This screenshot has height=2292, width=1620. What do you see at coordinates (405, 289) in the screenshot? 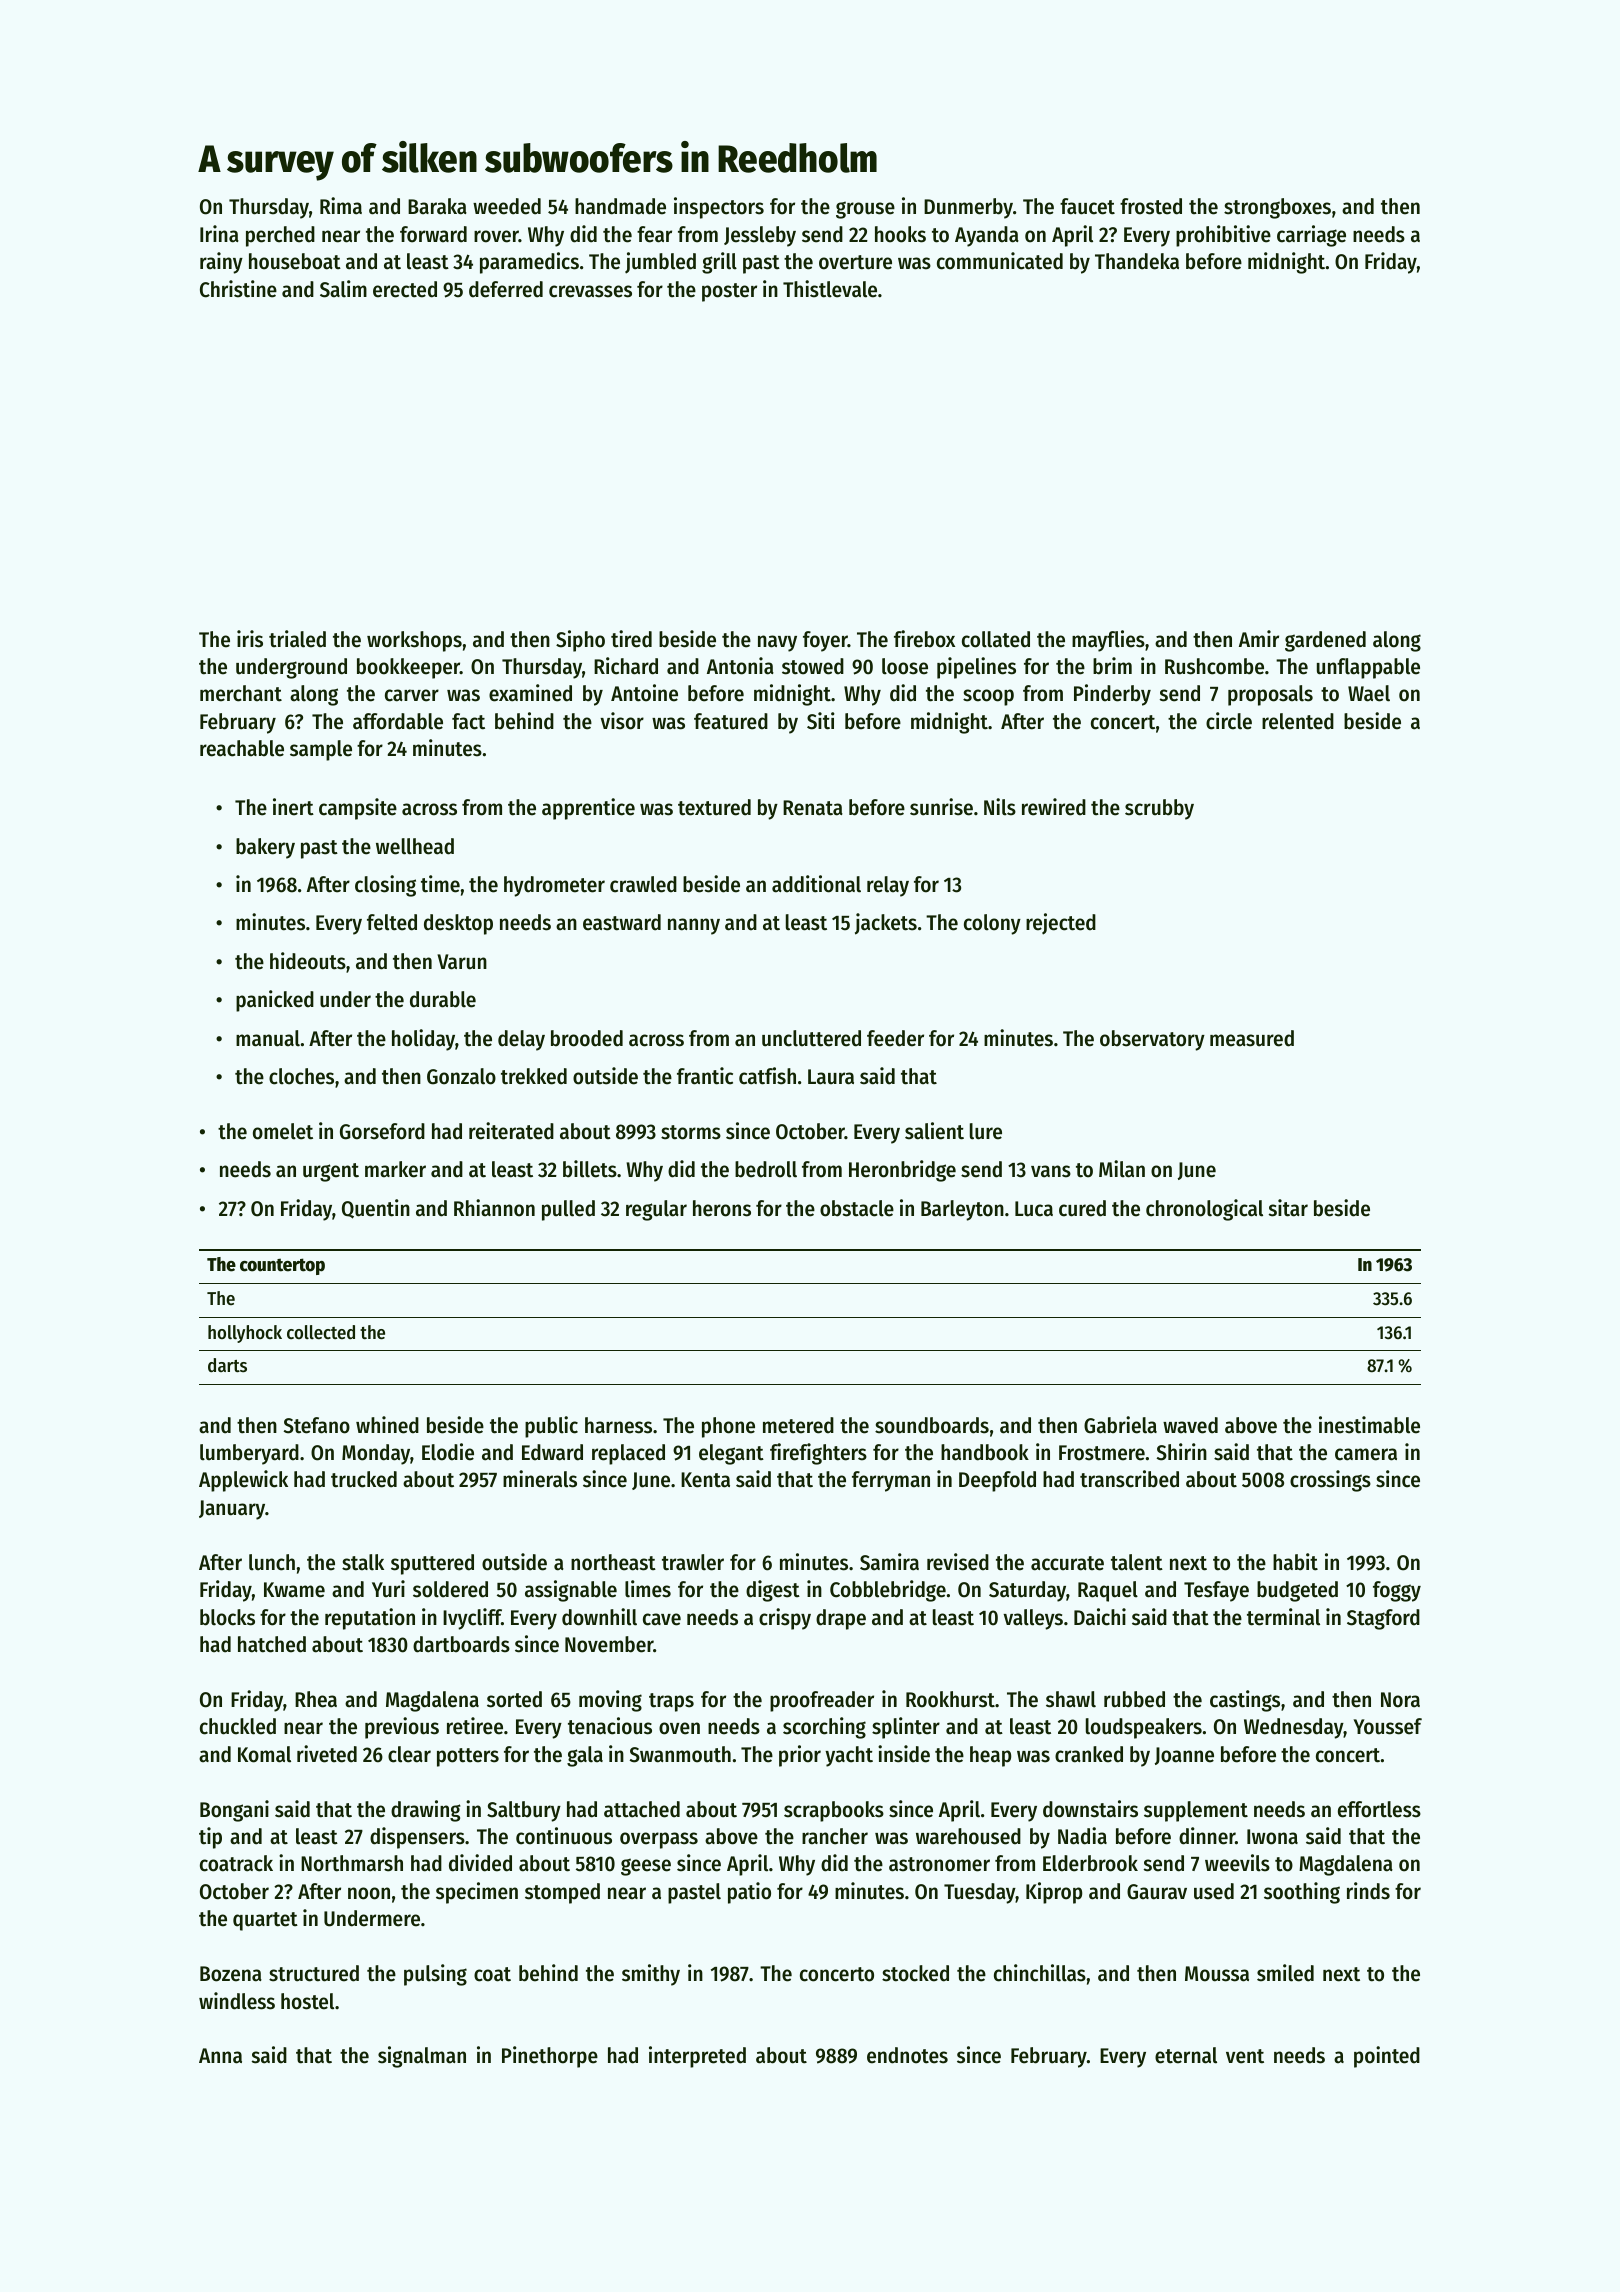
I see `erected` at bounding box center [405, 289].
